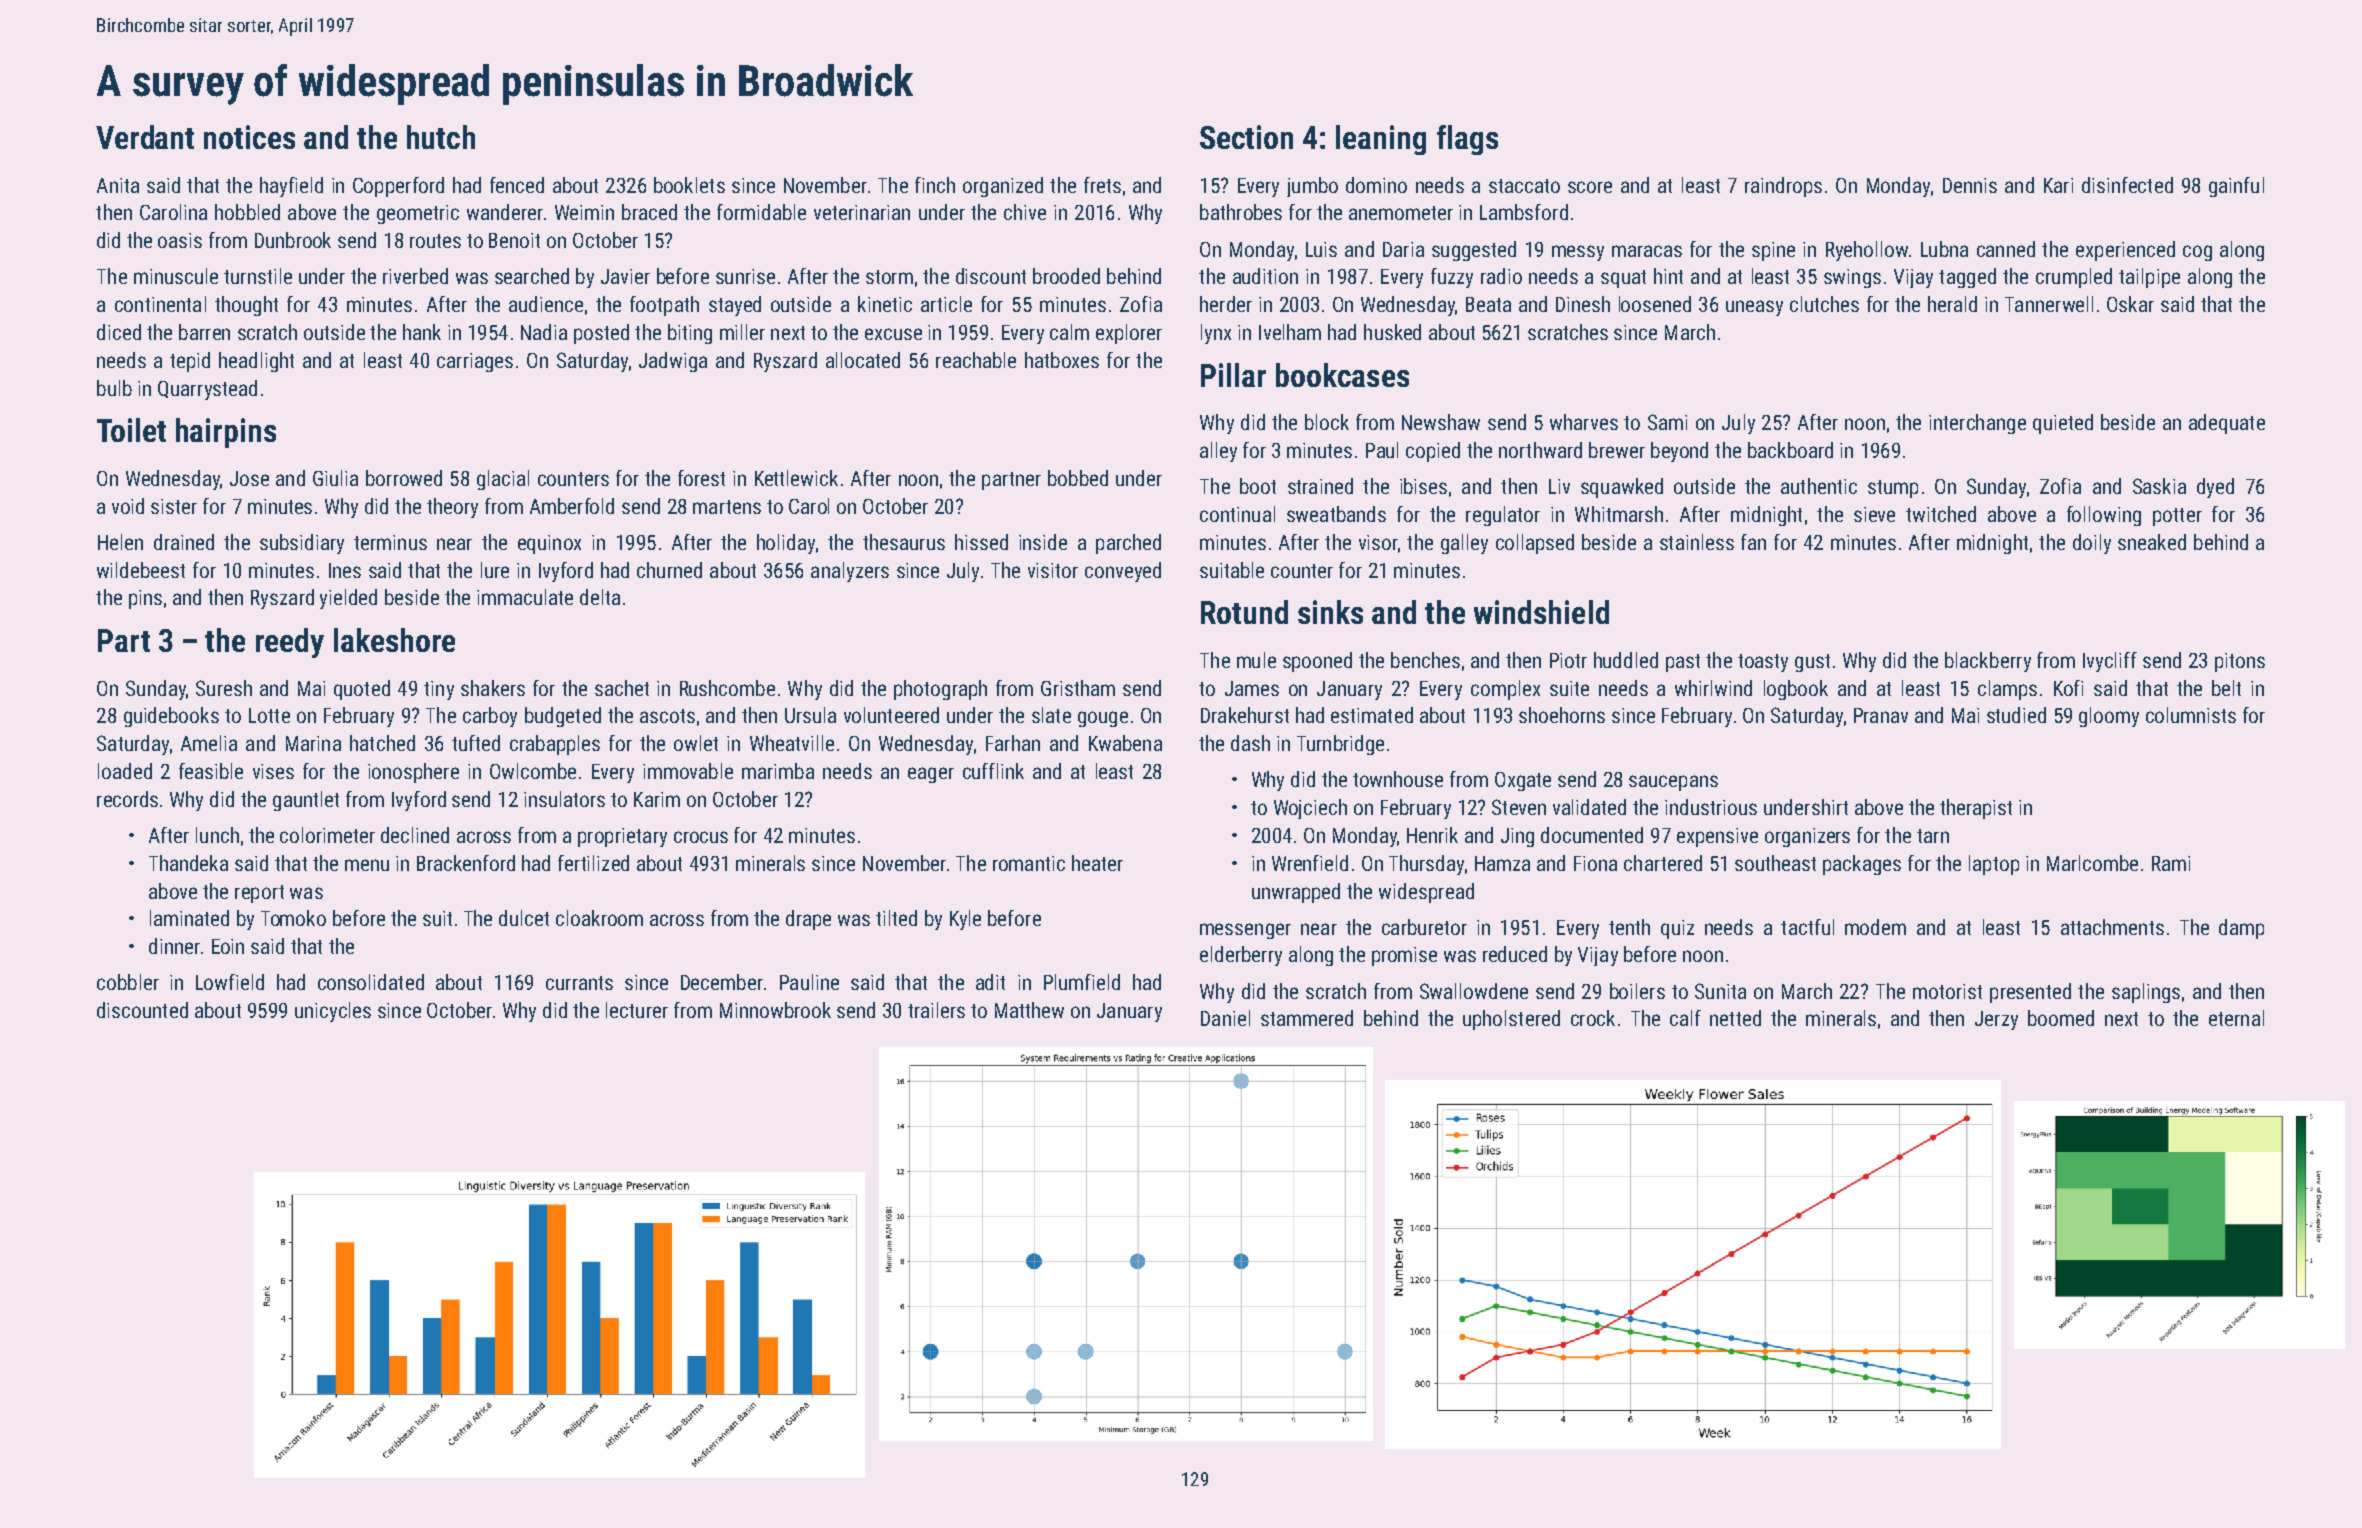  What do you see at coordinates (1321, 249) in the page?
I see `Luis` at bounding box center [1321, 249].
